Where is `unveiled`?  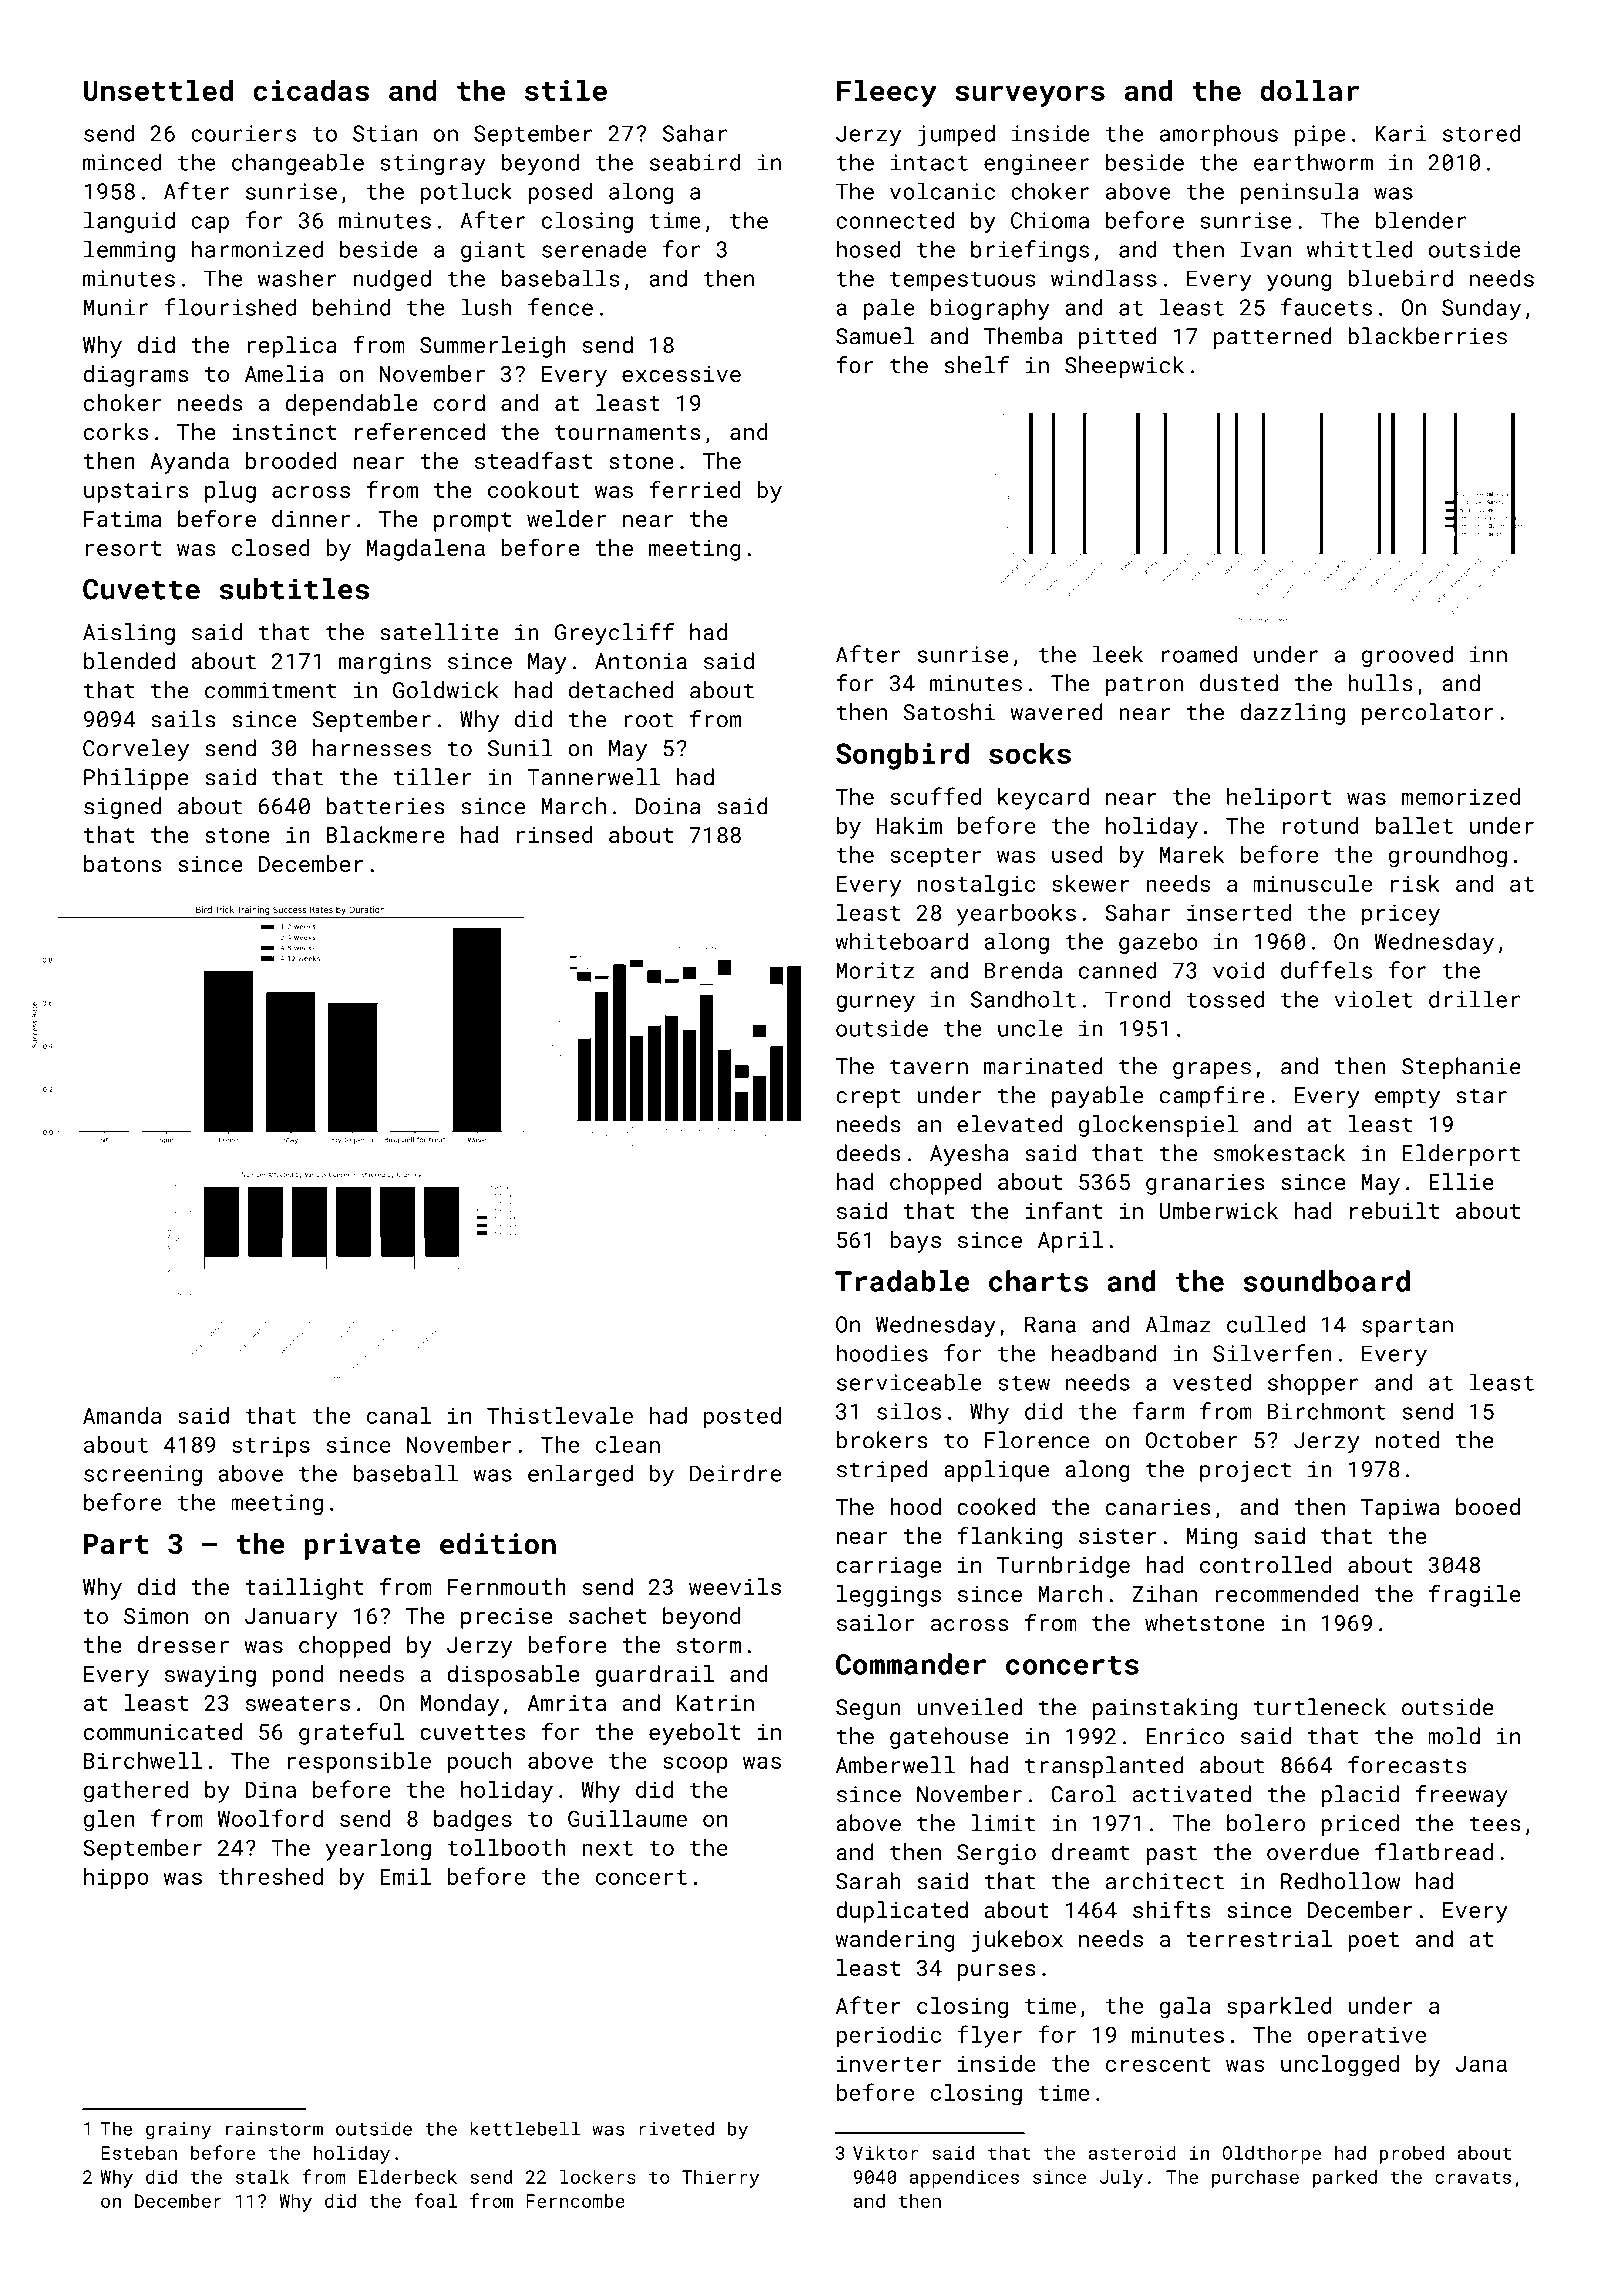 unveiled is located at coordinates (969, 1707).
